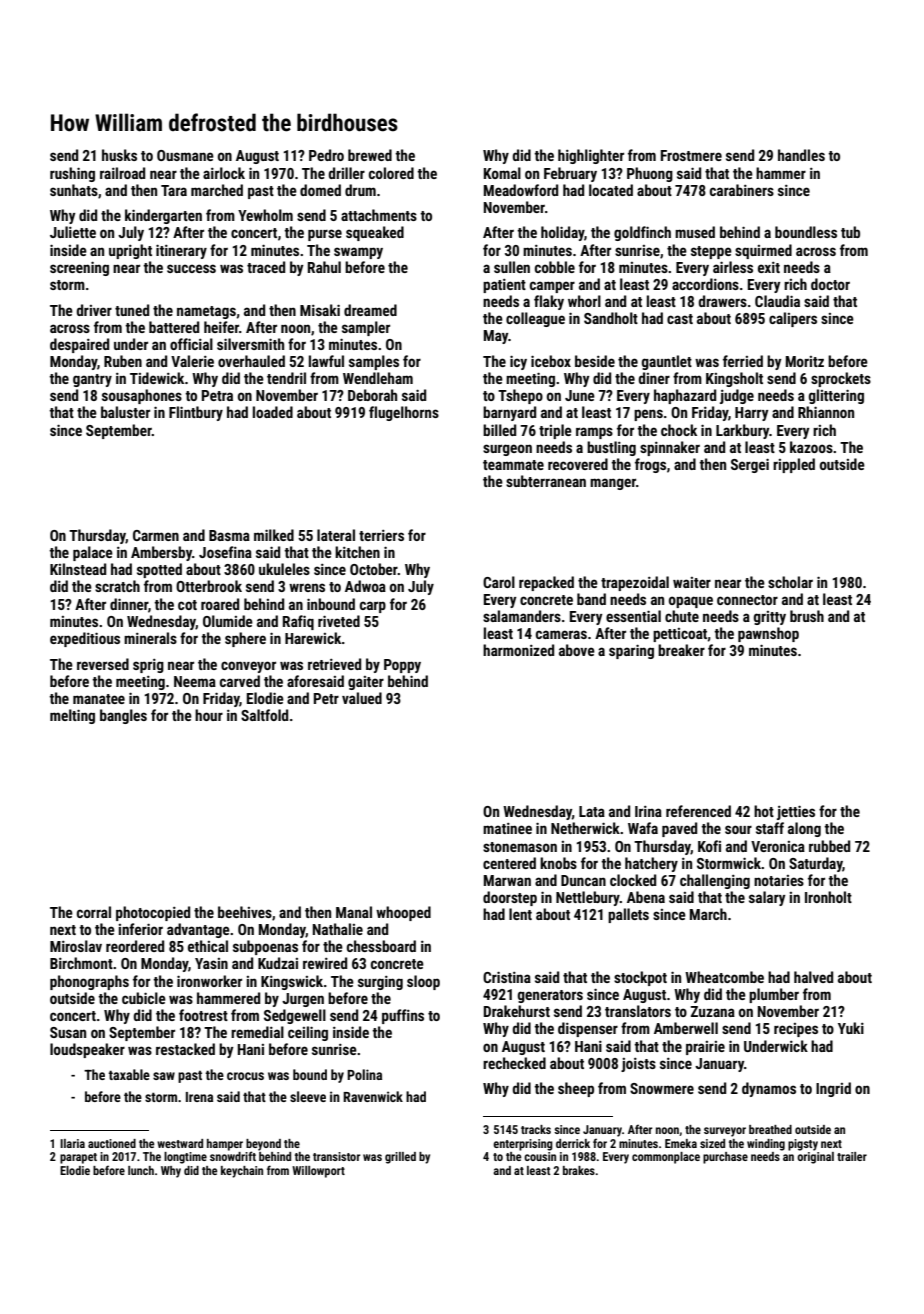 The image size is (924, 1314). Describe the element at coordinates (78, 1158) in the page. I see `parapet` at that location.
